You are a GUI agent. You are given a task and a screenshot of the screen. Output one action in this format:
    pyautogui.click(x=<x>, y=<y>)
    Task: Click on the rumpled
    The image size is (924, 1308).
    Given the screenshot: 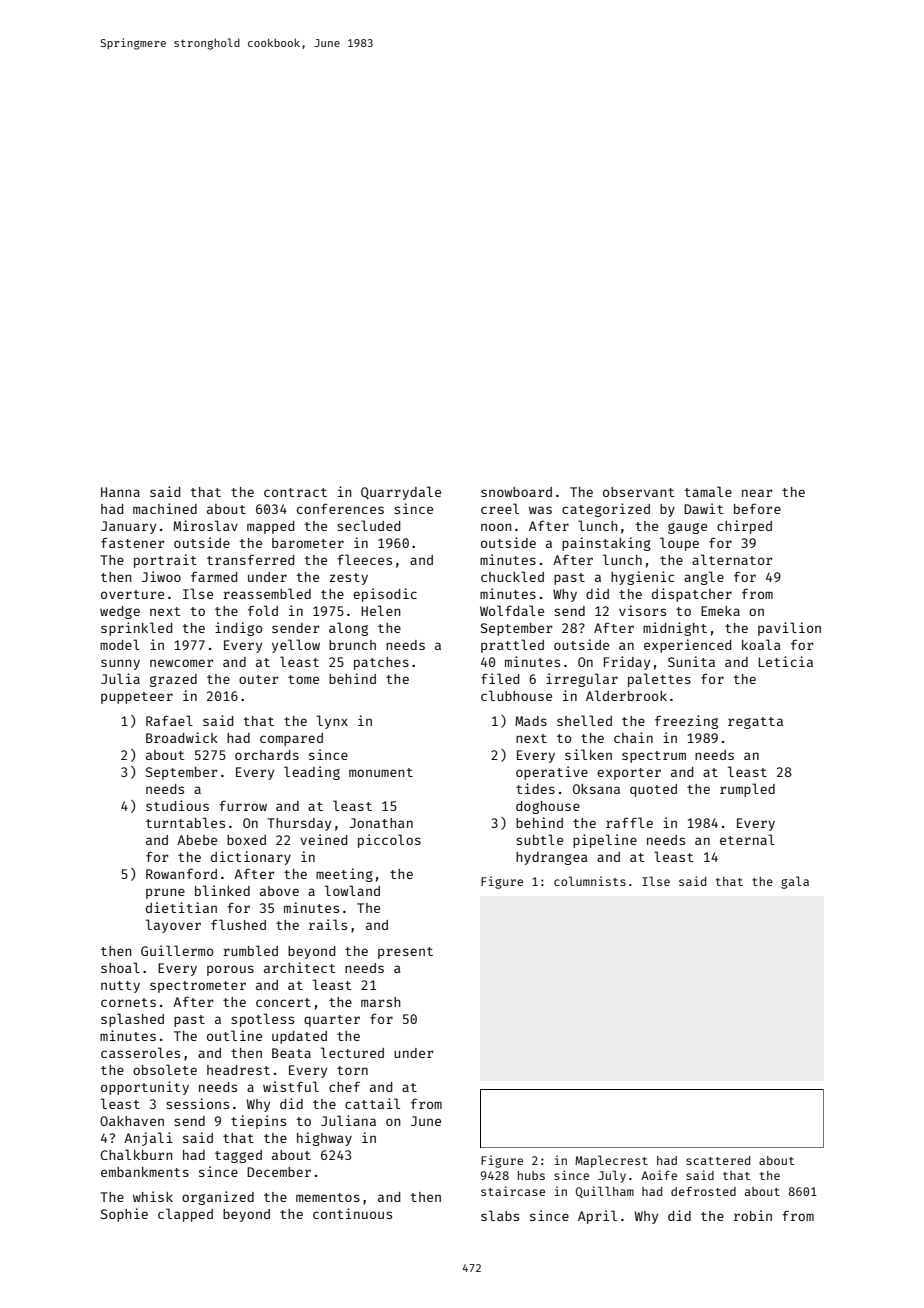 What is the action you would take?
    pyautogui.click(x=747, y=790)
